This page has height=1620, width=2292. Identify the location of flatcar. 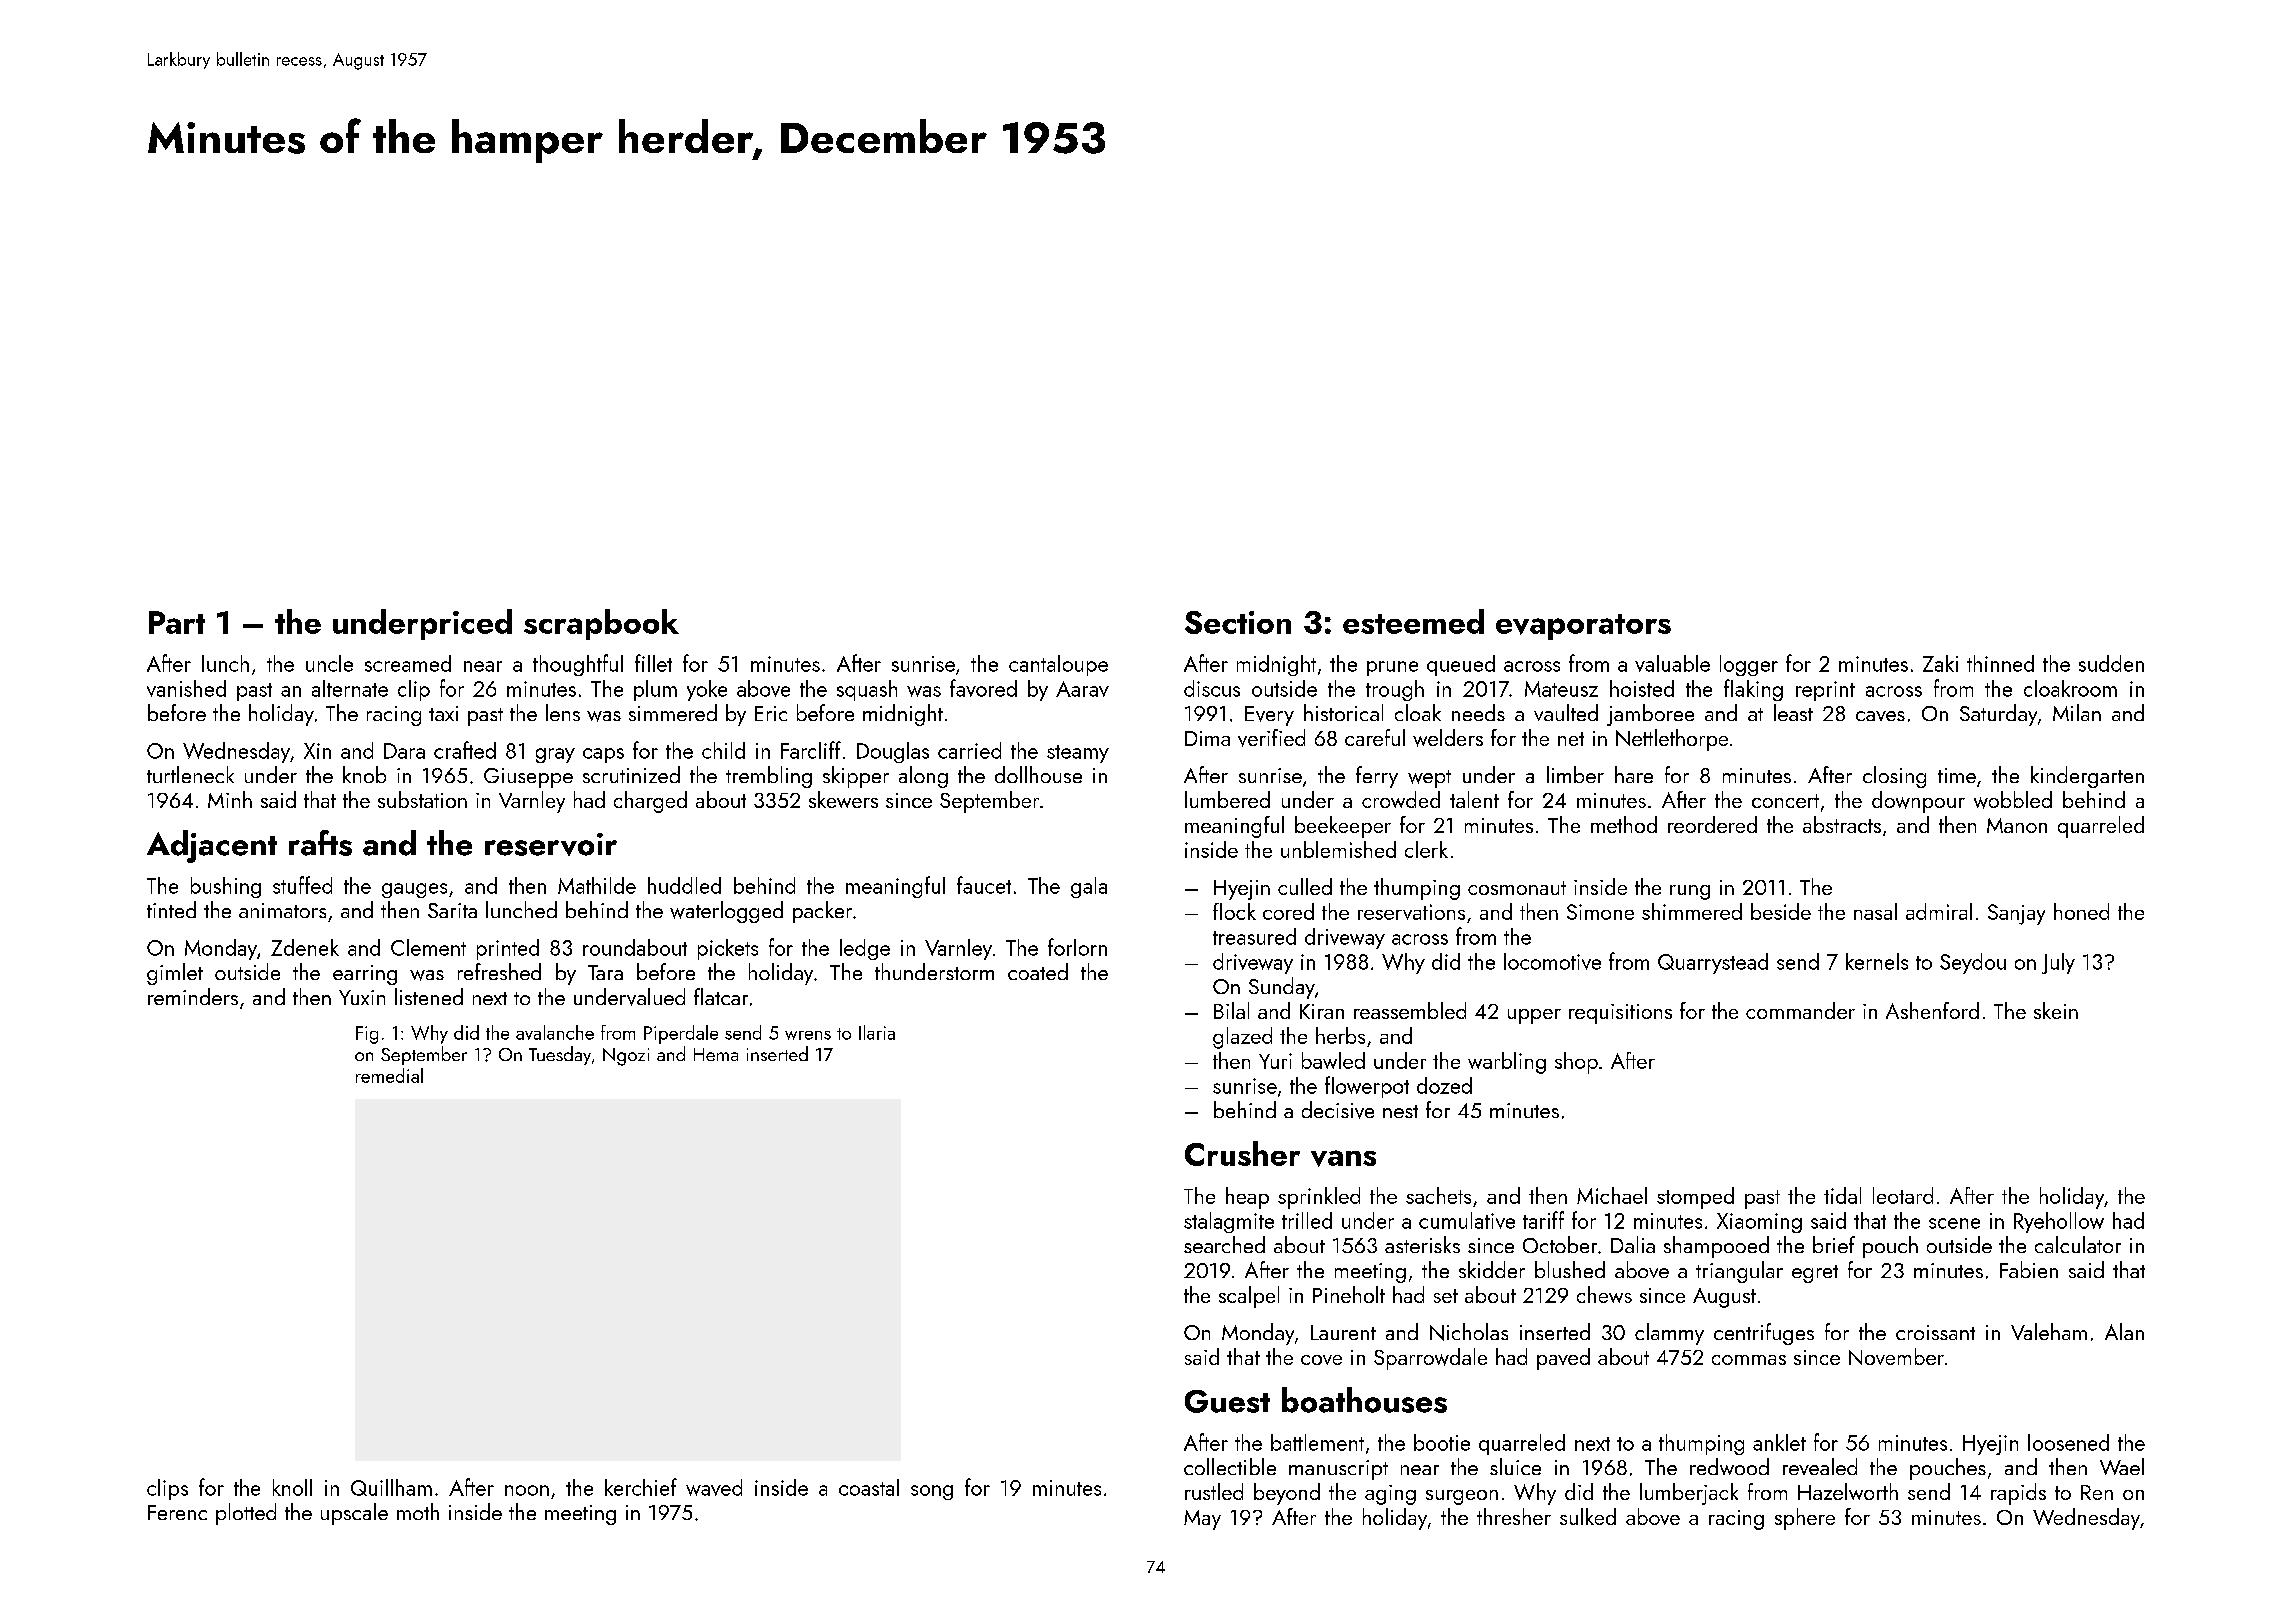
(721, 996).
